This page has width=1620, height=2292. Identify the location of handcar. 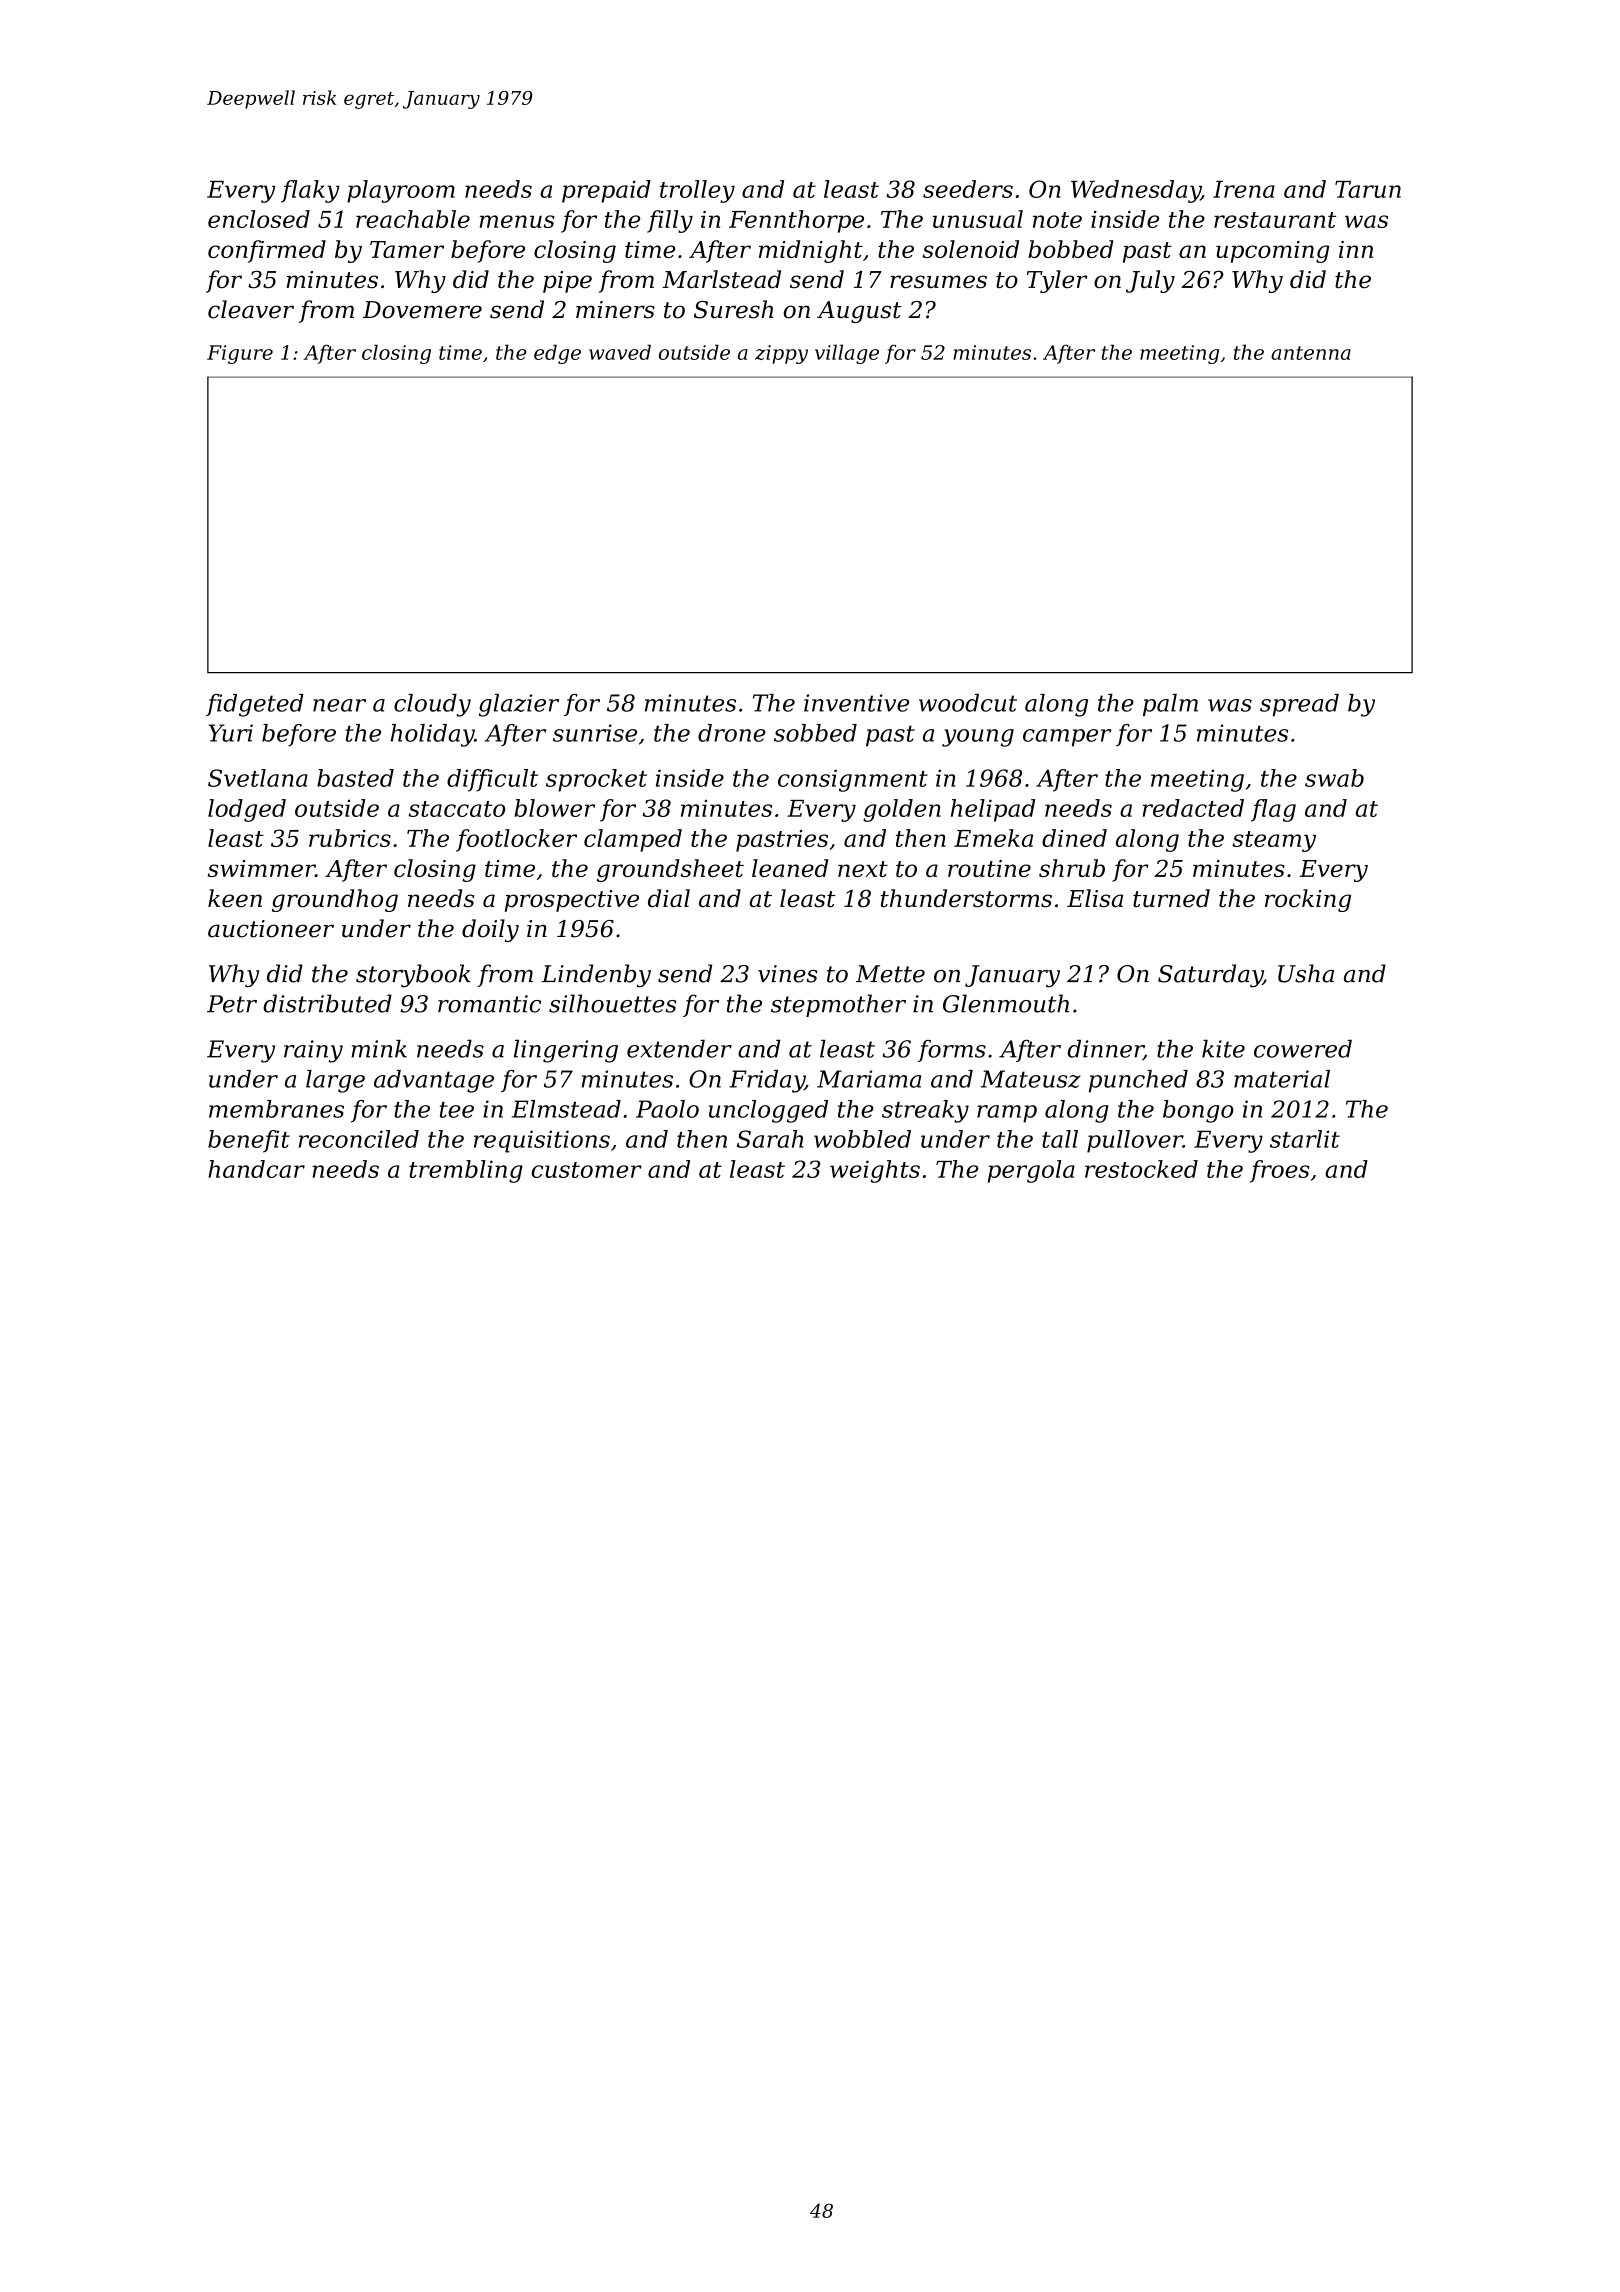
(256, 1169).
